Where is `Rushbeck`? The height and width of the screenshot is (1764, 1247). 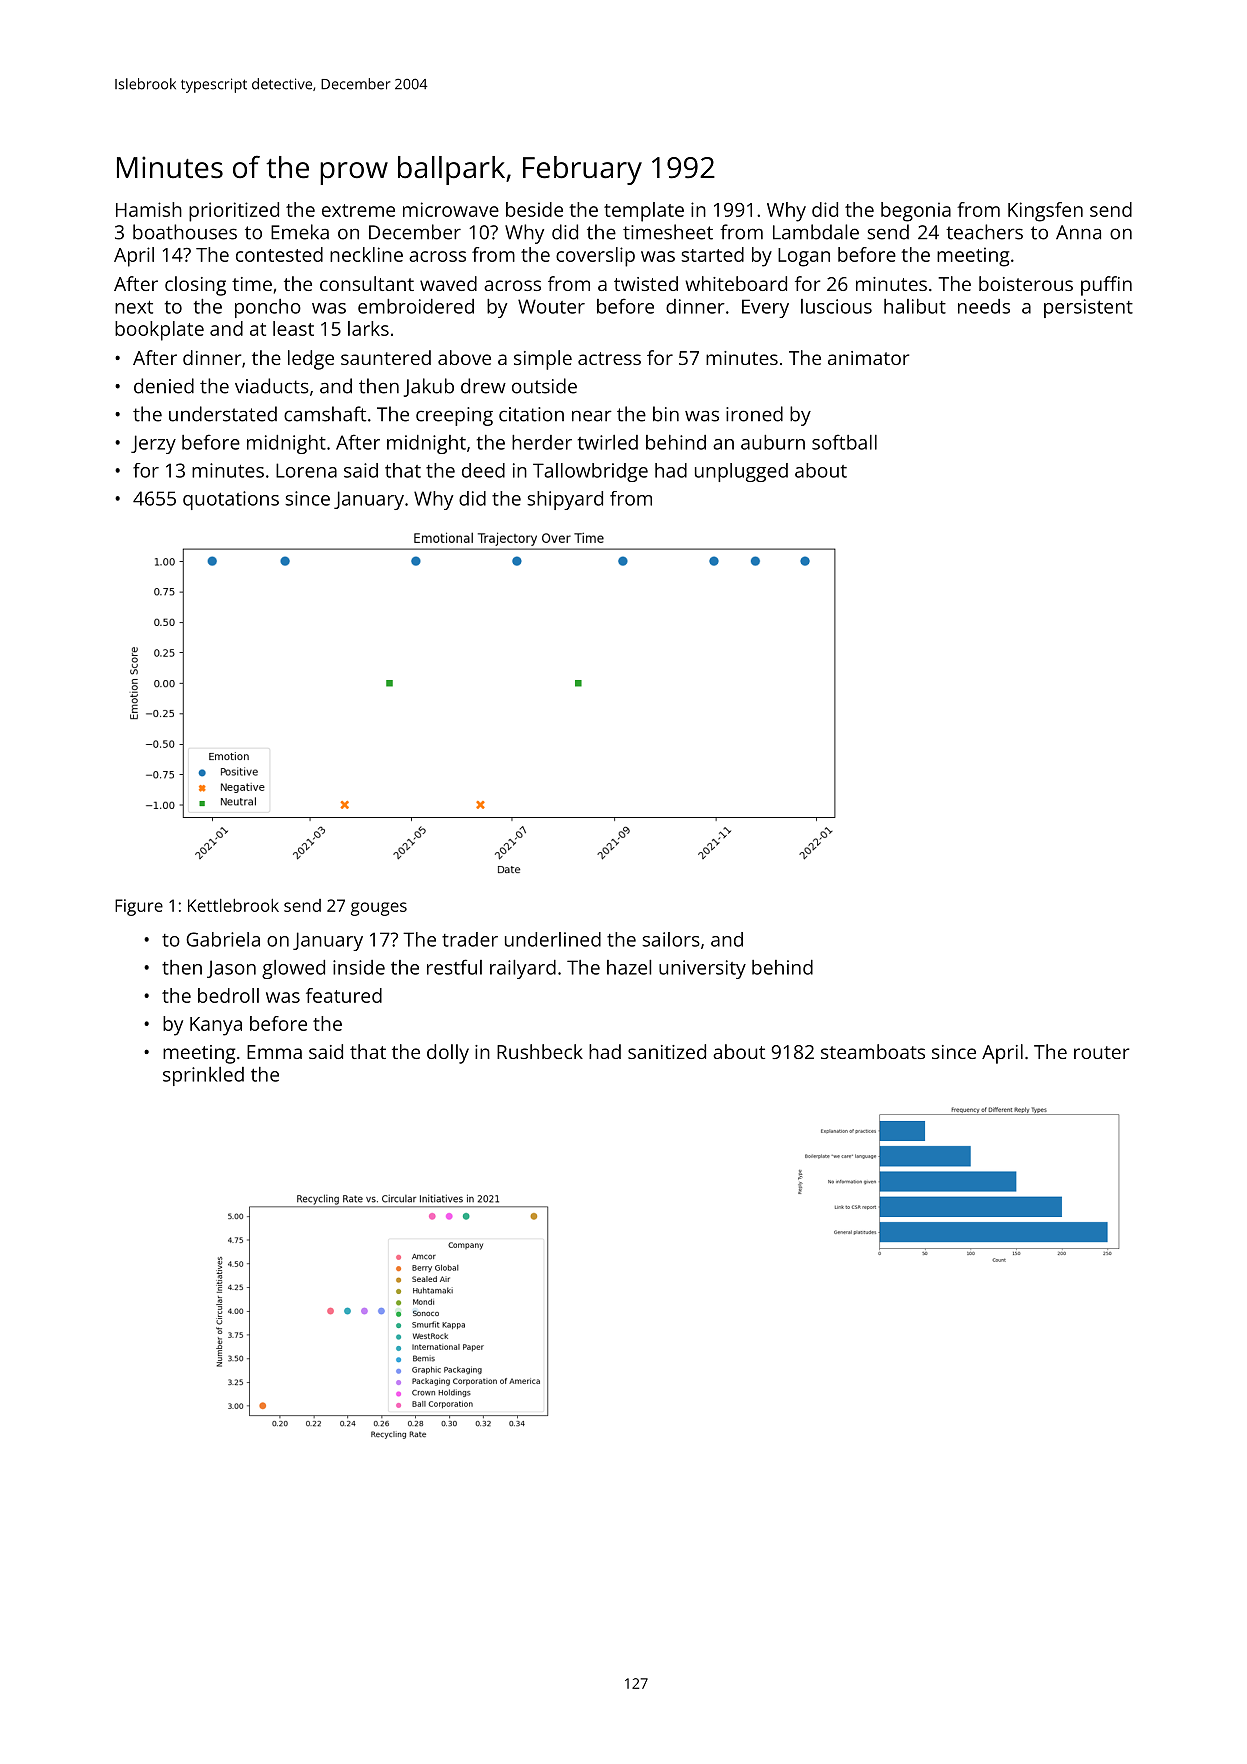
Rushbeck is located at coordinates (540, 1051).
